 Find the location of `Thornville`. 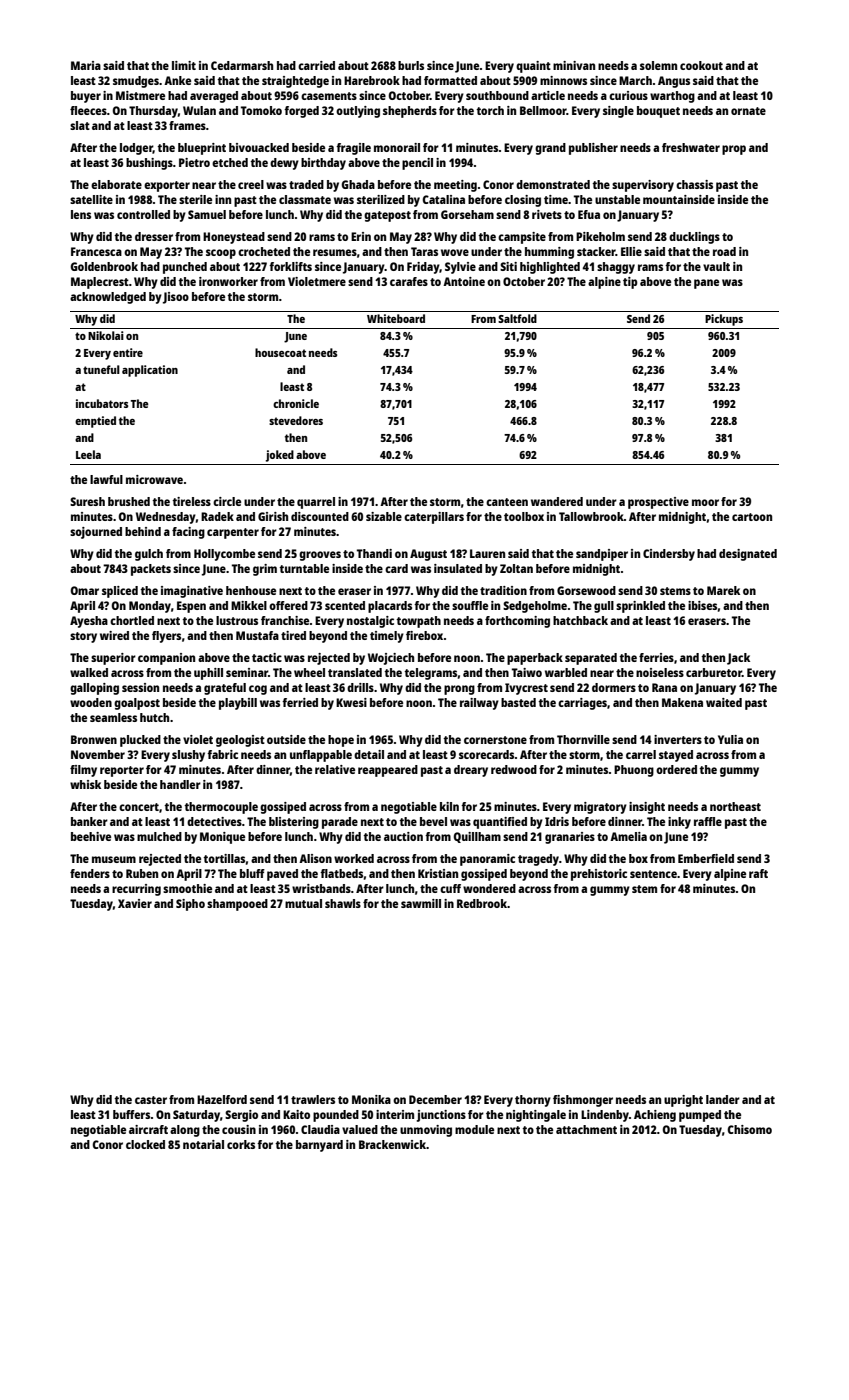

Thornville is located at coordinates (583, 739).
